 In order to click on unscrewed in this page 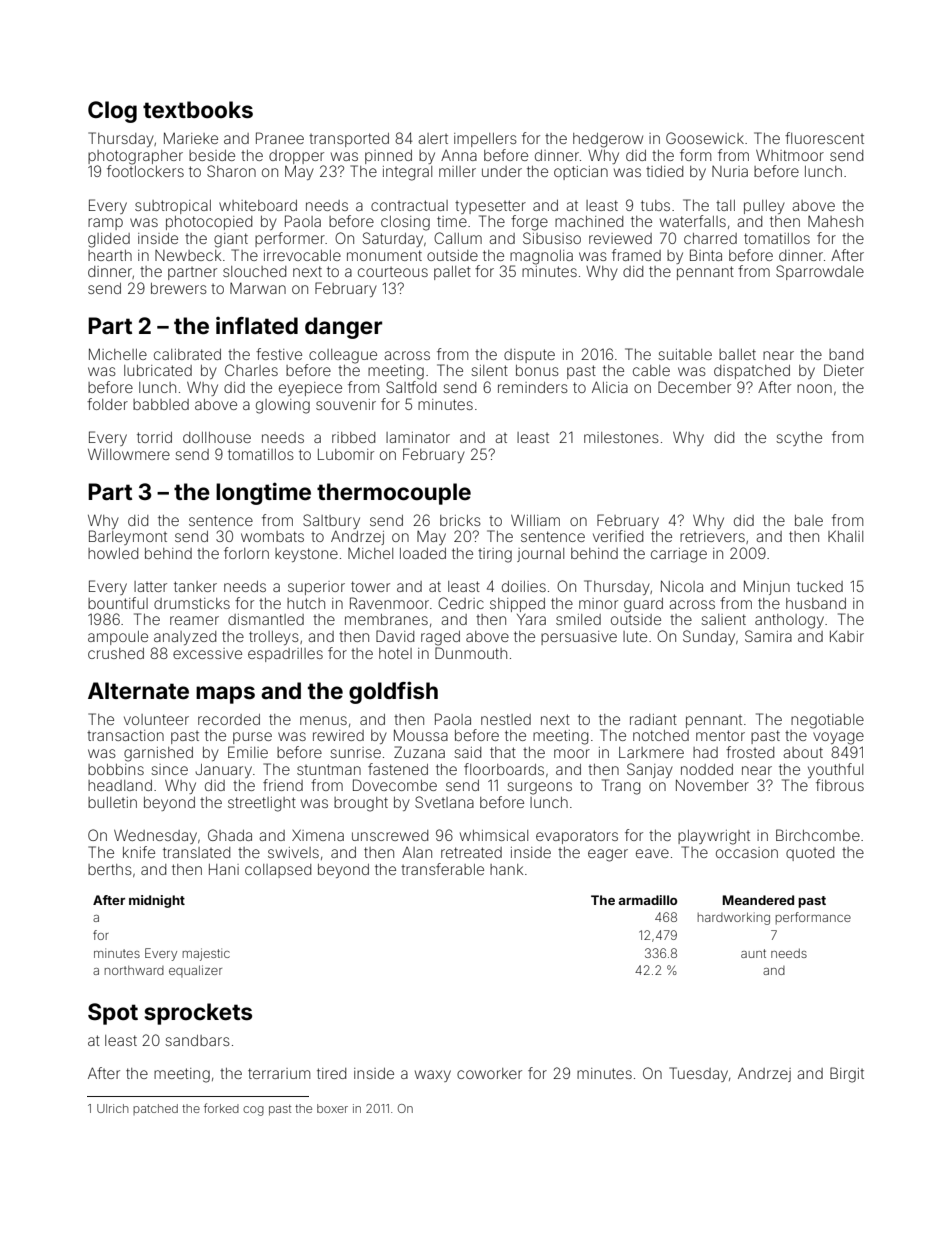, I will do `click(390, 835)`.
